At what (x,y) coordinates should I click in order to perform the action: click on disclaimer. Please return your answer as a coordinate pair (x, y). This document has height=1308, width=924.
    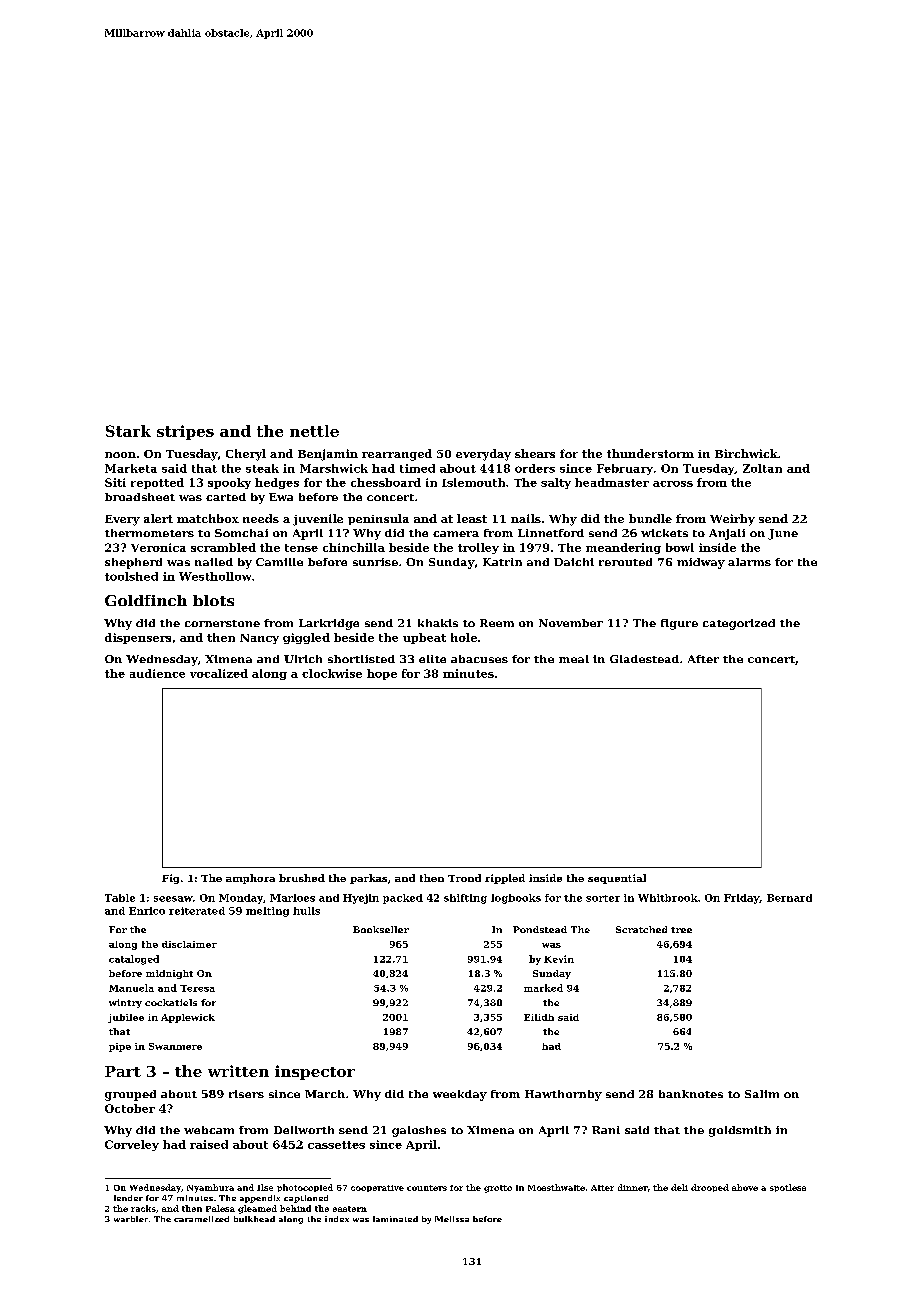
    Looking at the image, I should click on (189, 944).
